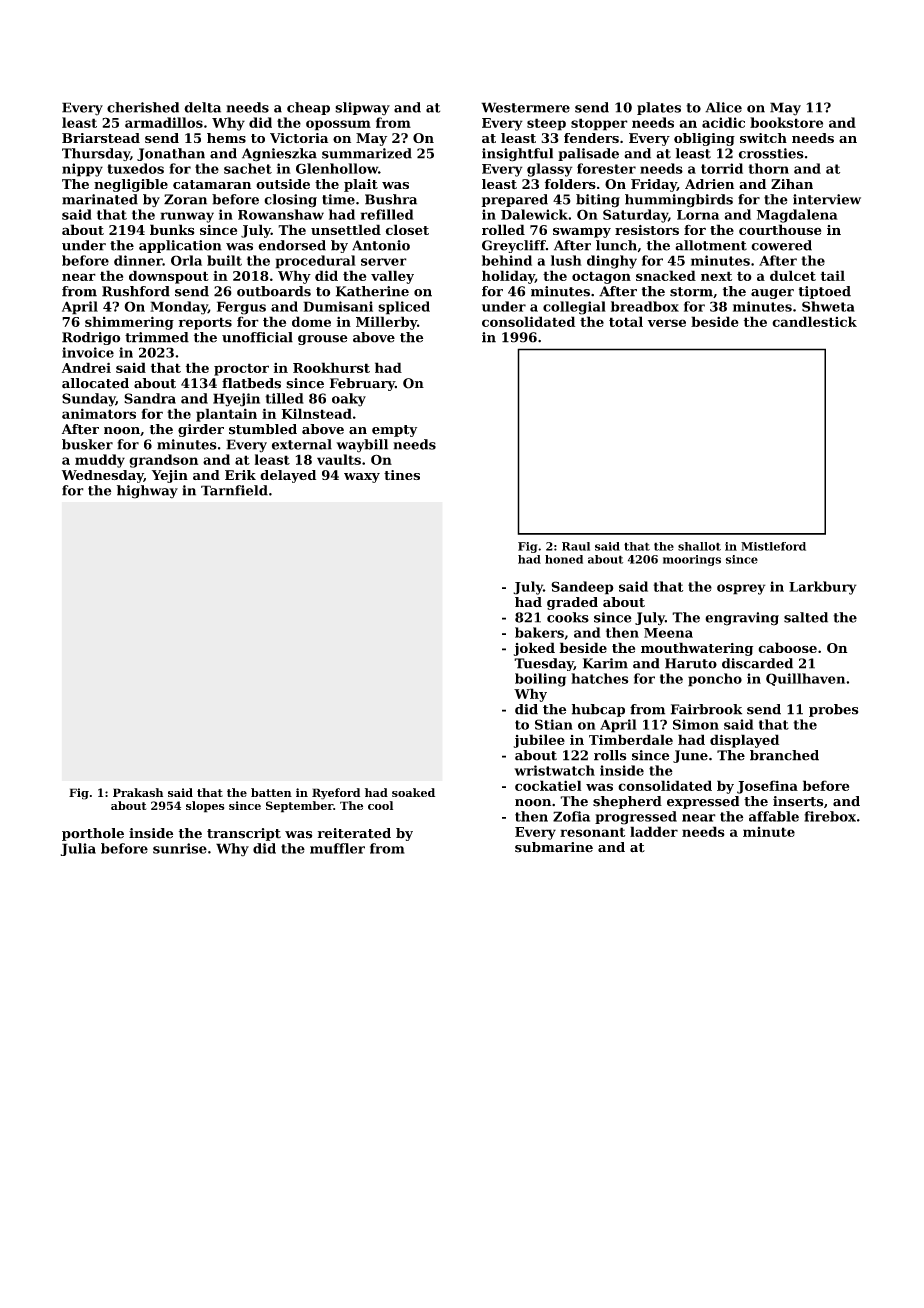 This screenshot has height=1308, width=924. Describe the element at coordinates (337, 848) in the screenshot. I see `muffler` at that location.
